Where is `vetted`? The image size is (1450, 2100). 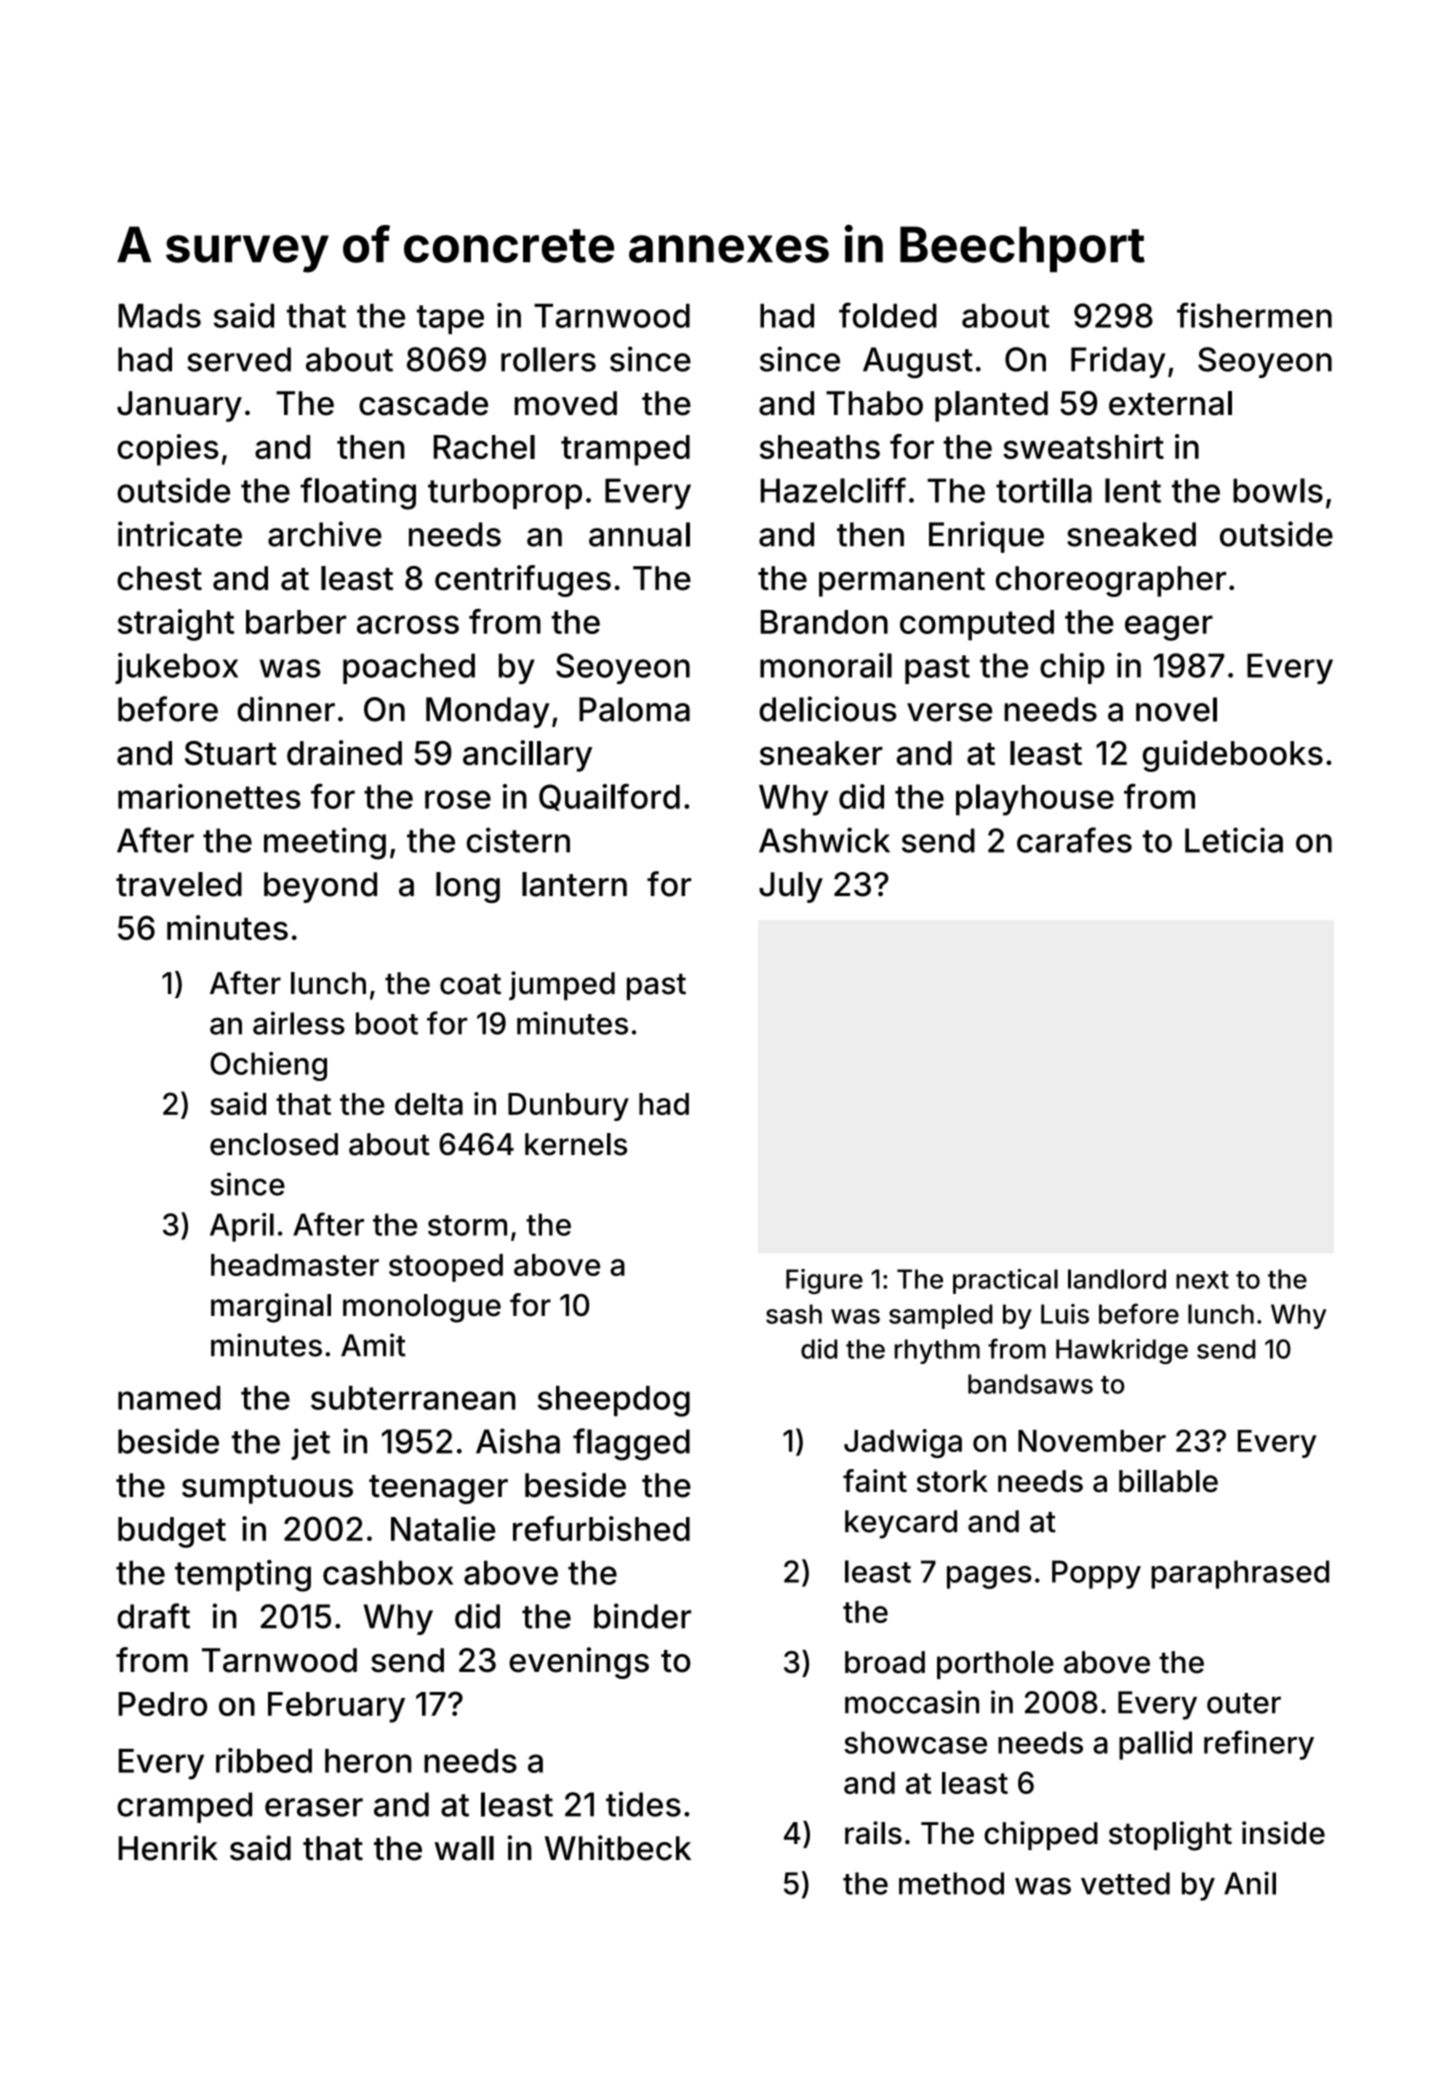
vetted is located at coordinates (1125, 1883).
